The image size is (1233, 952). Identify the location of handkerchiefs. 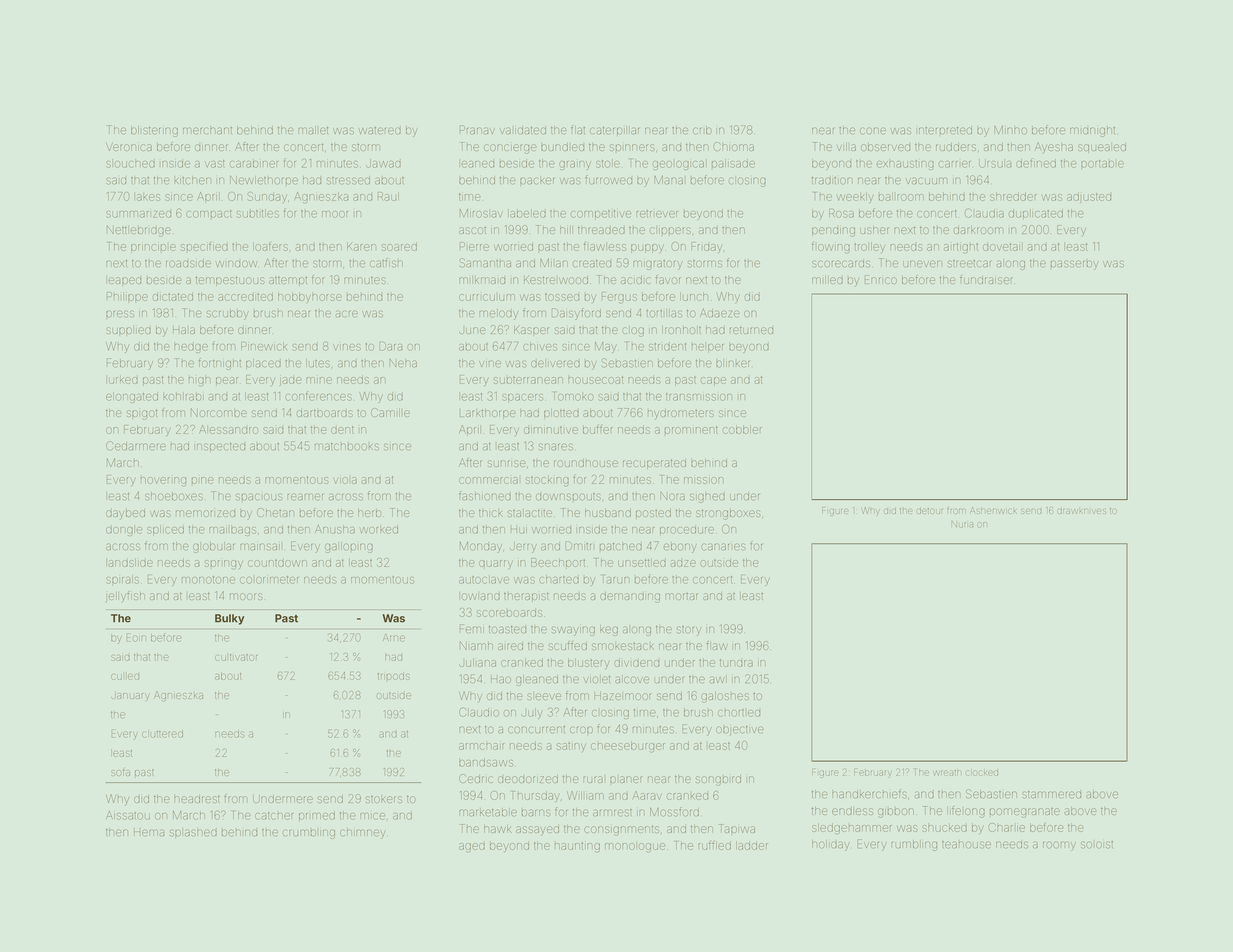
(869, 794).
